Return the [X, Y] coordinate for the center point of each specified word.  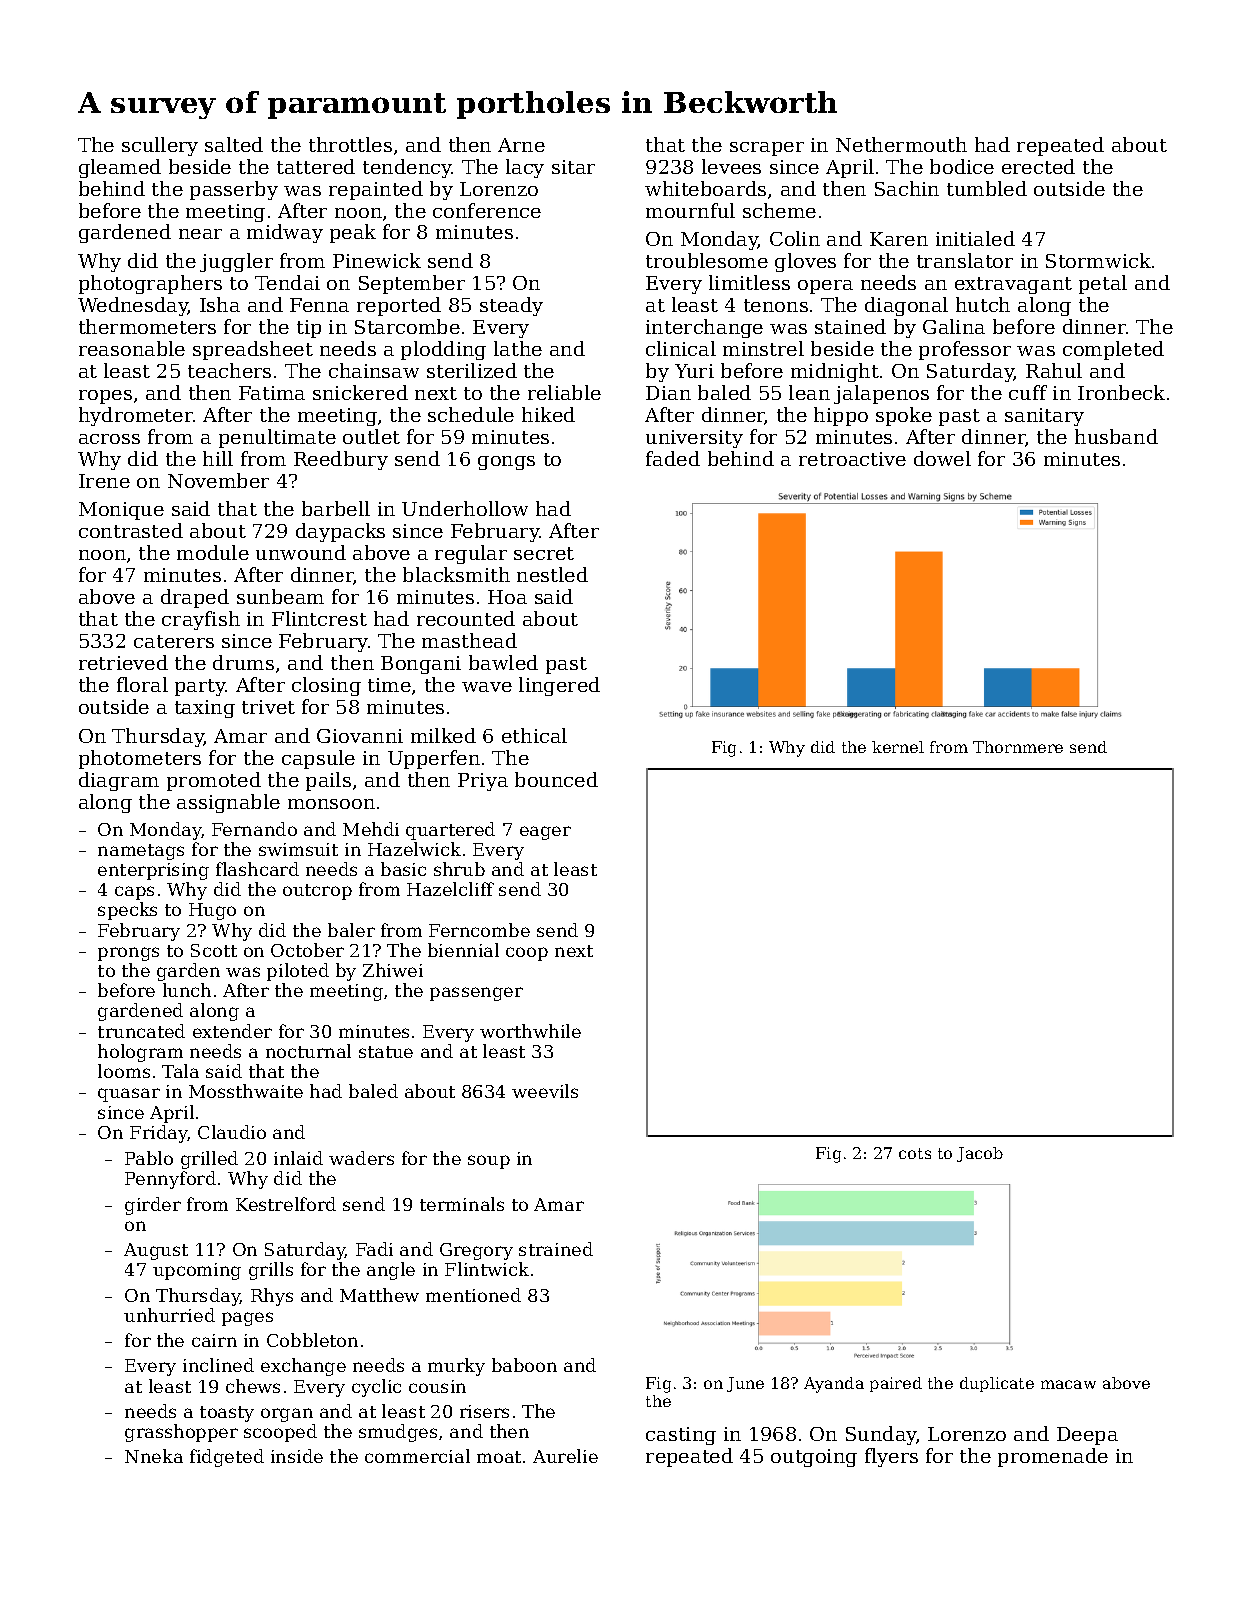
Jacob [980, 1154]
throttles [350, 144]
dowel [942, 458]
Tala [180, 1071]
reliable [564, 392]
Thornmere [1018, 747]
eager [545, 833]
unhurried [169, 1315]
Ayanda [834, 1385]
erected [1038, 166]
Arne [521, 145]
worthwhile [530, 1031]
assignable [228, 803]
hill [218, 458]
